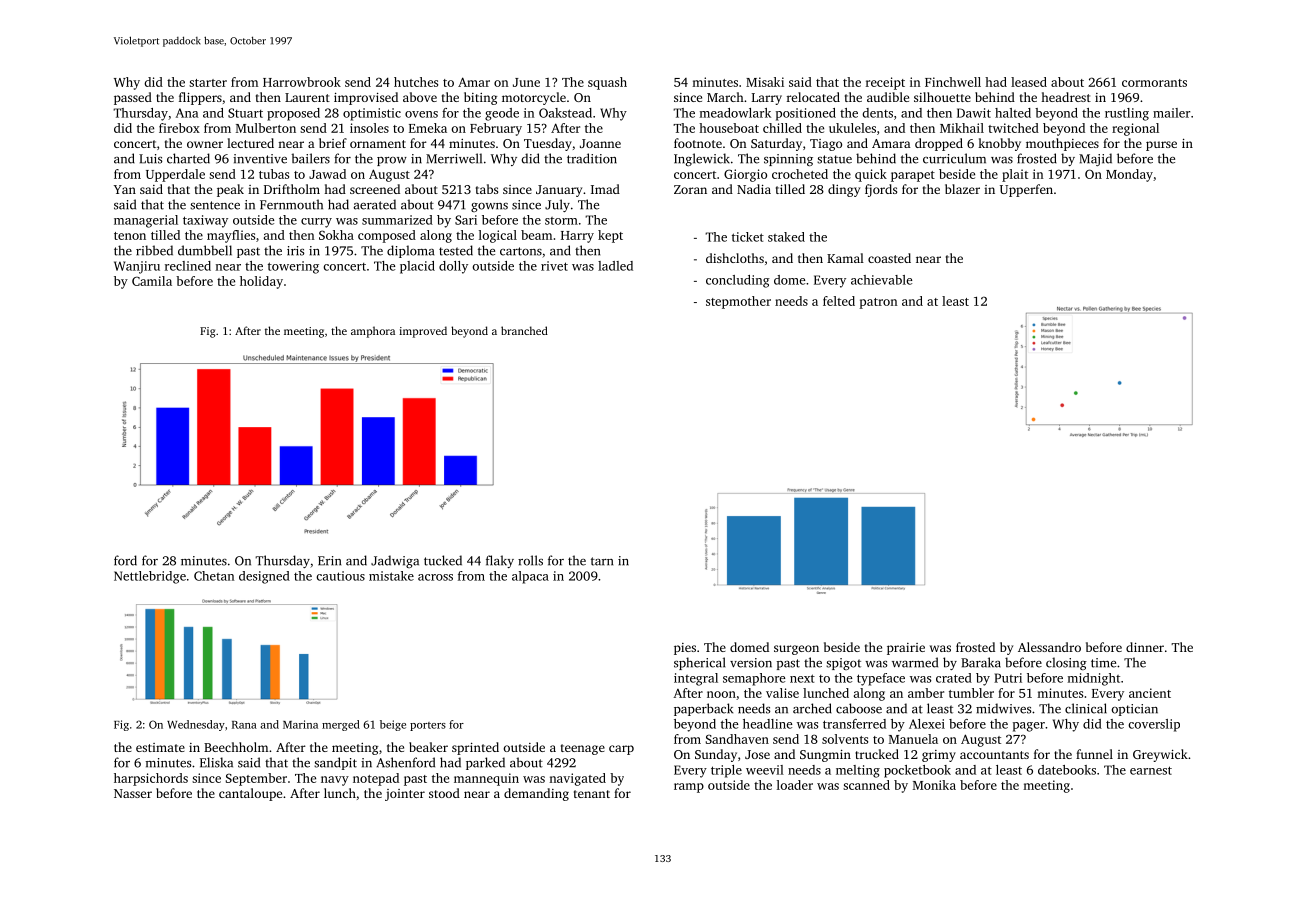  Describe the element at coordinates (1145, 647) in the screenshot. I see `dinner` at that location.
